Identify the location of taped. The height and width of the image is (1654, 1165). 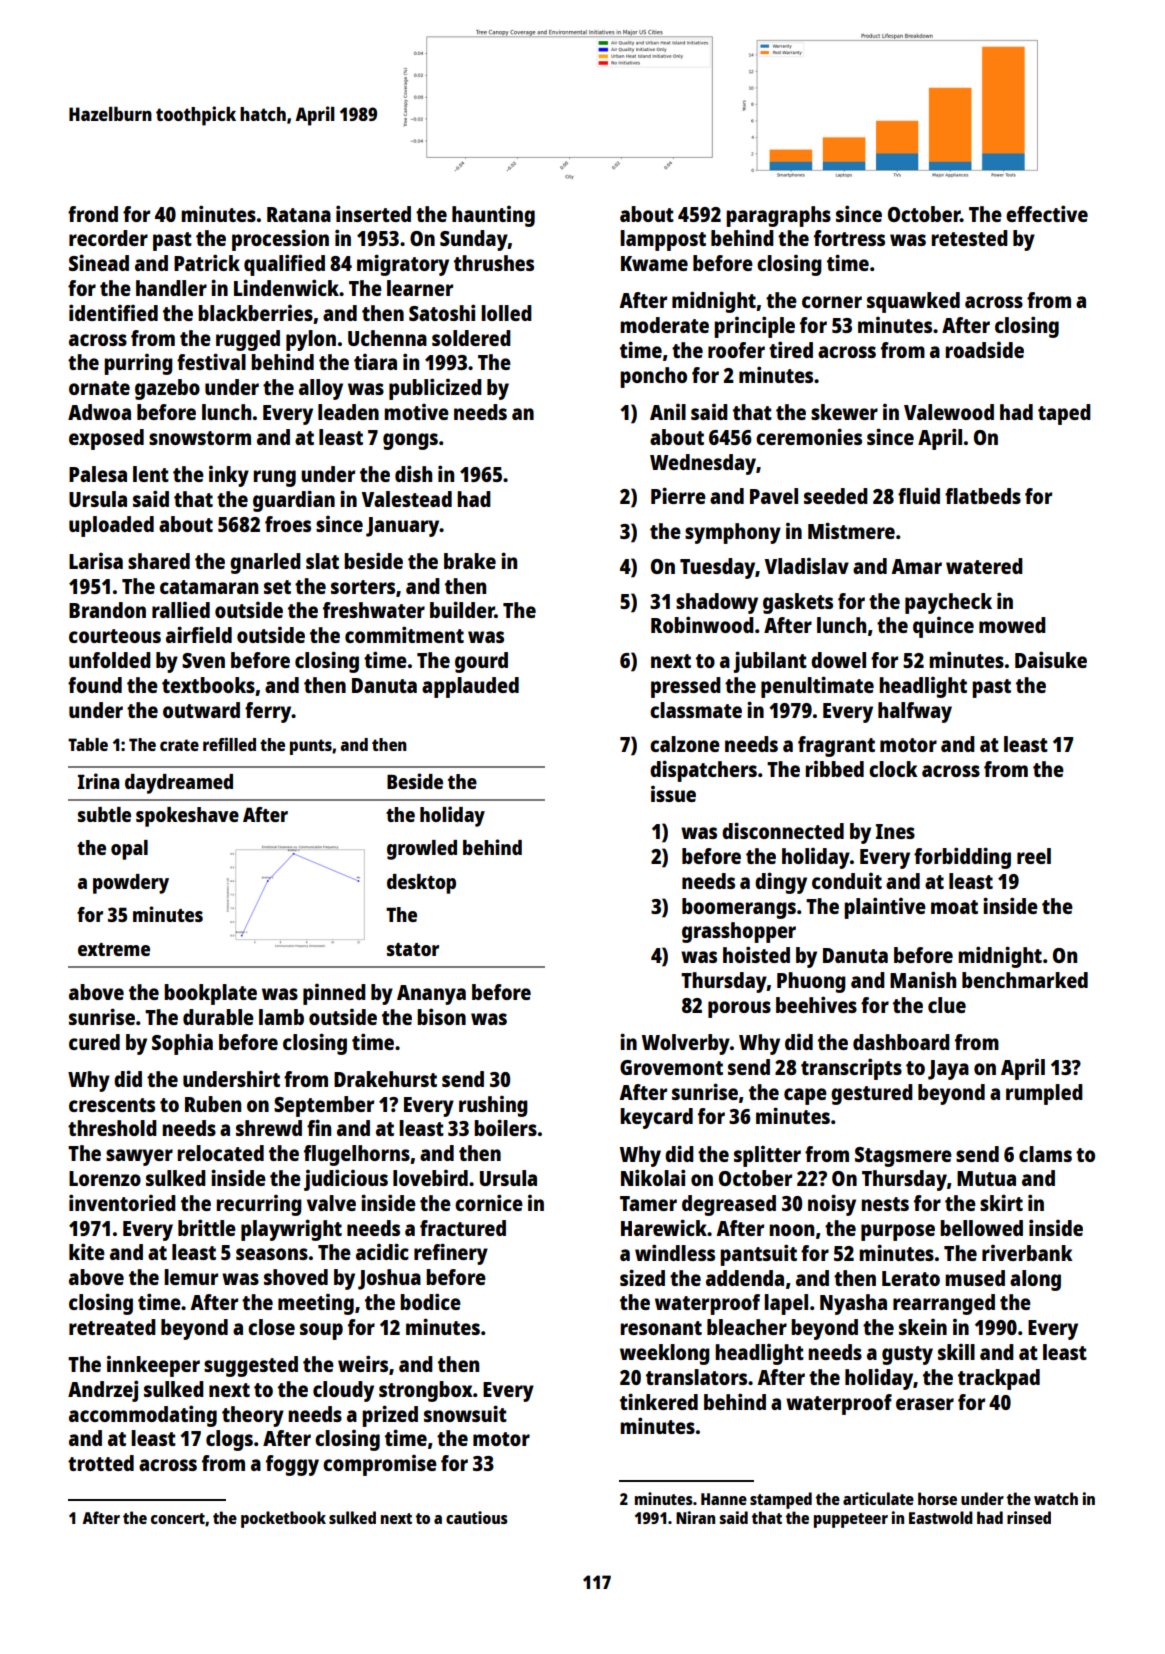
(1064, 414).
